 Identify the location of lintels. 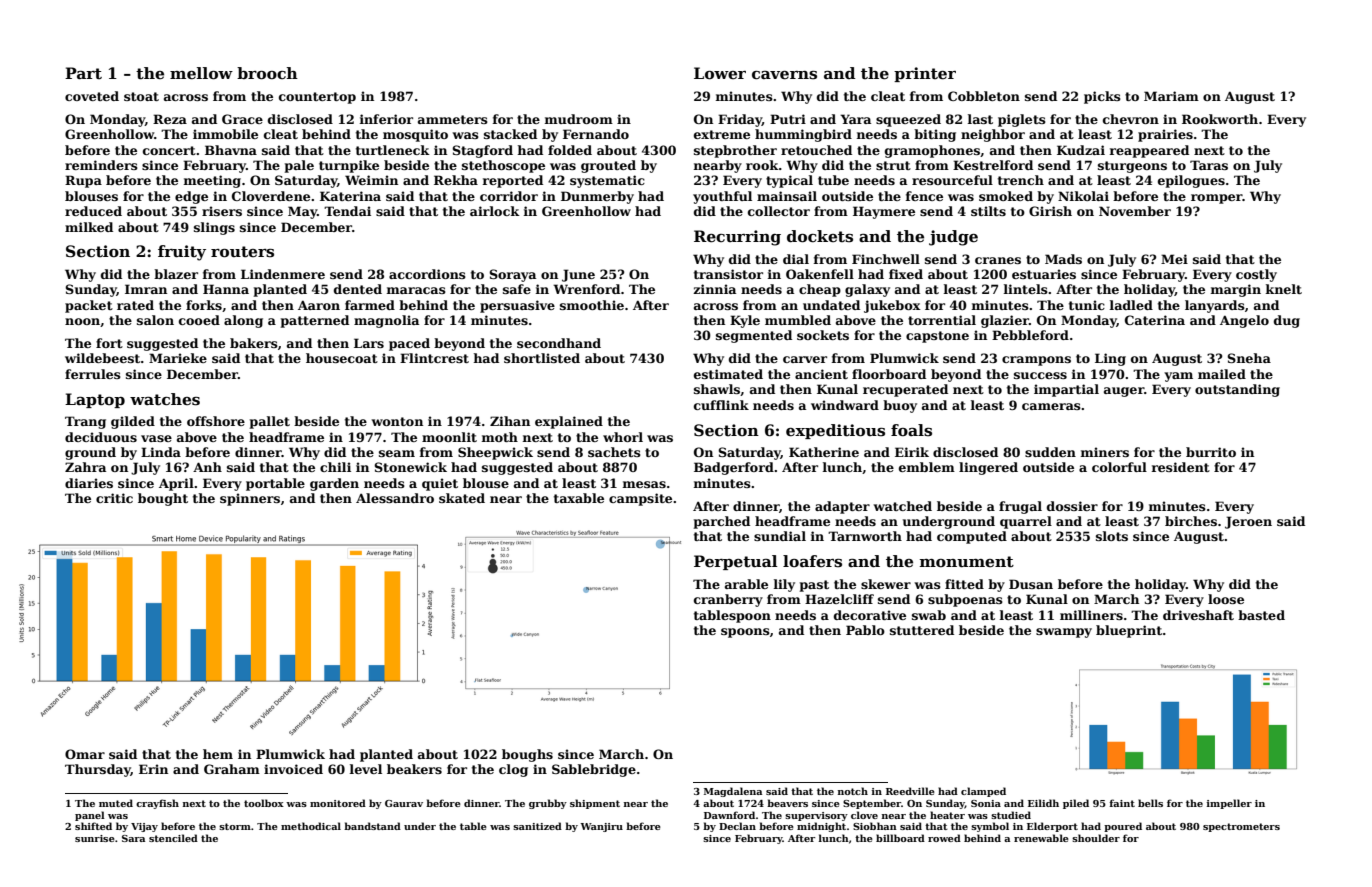
(1026, 289).
